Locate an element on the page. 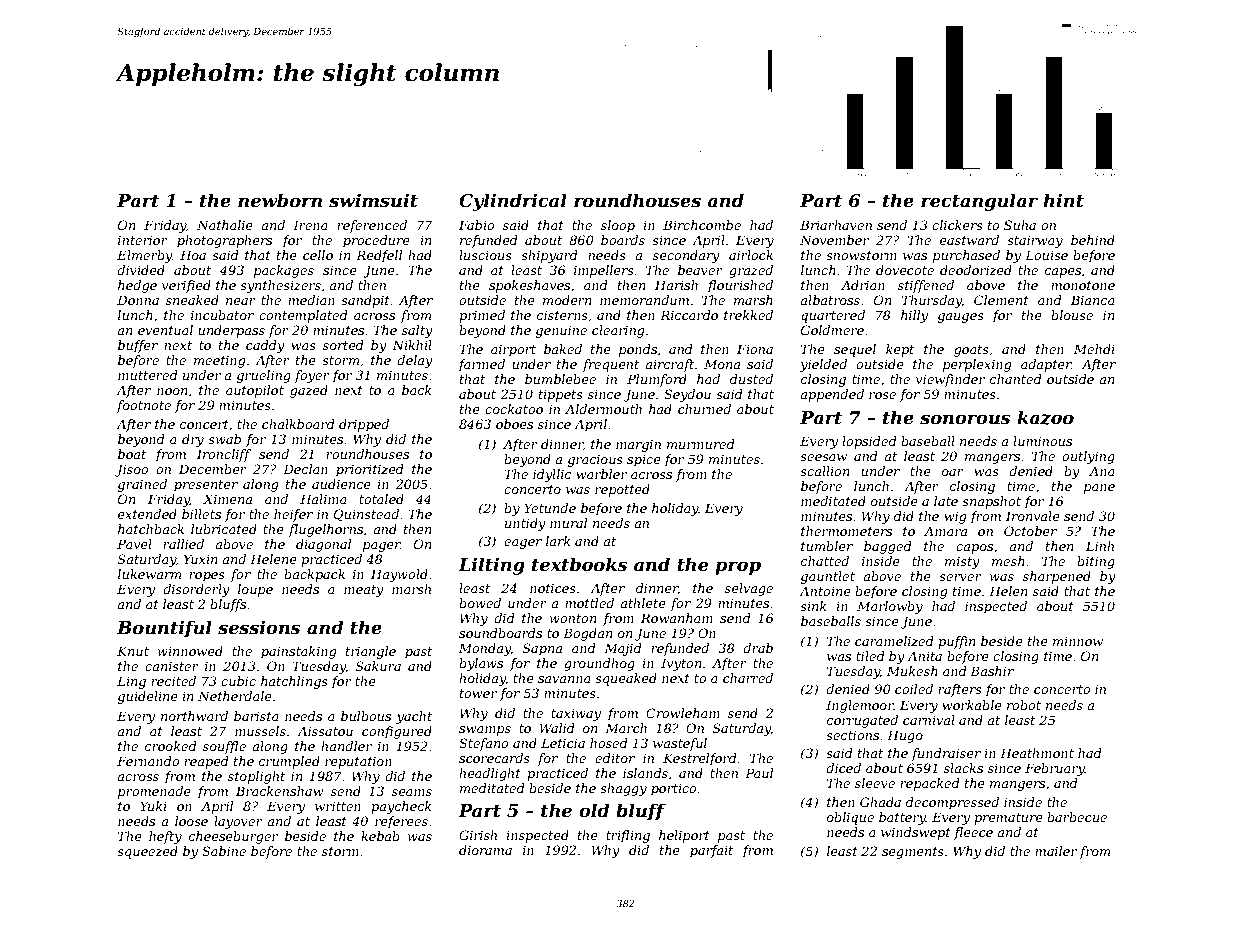 The image size is (1233, 952). shipyard is located at coordinates (549, 256).
